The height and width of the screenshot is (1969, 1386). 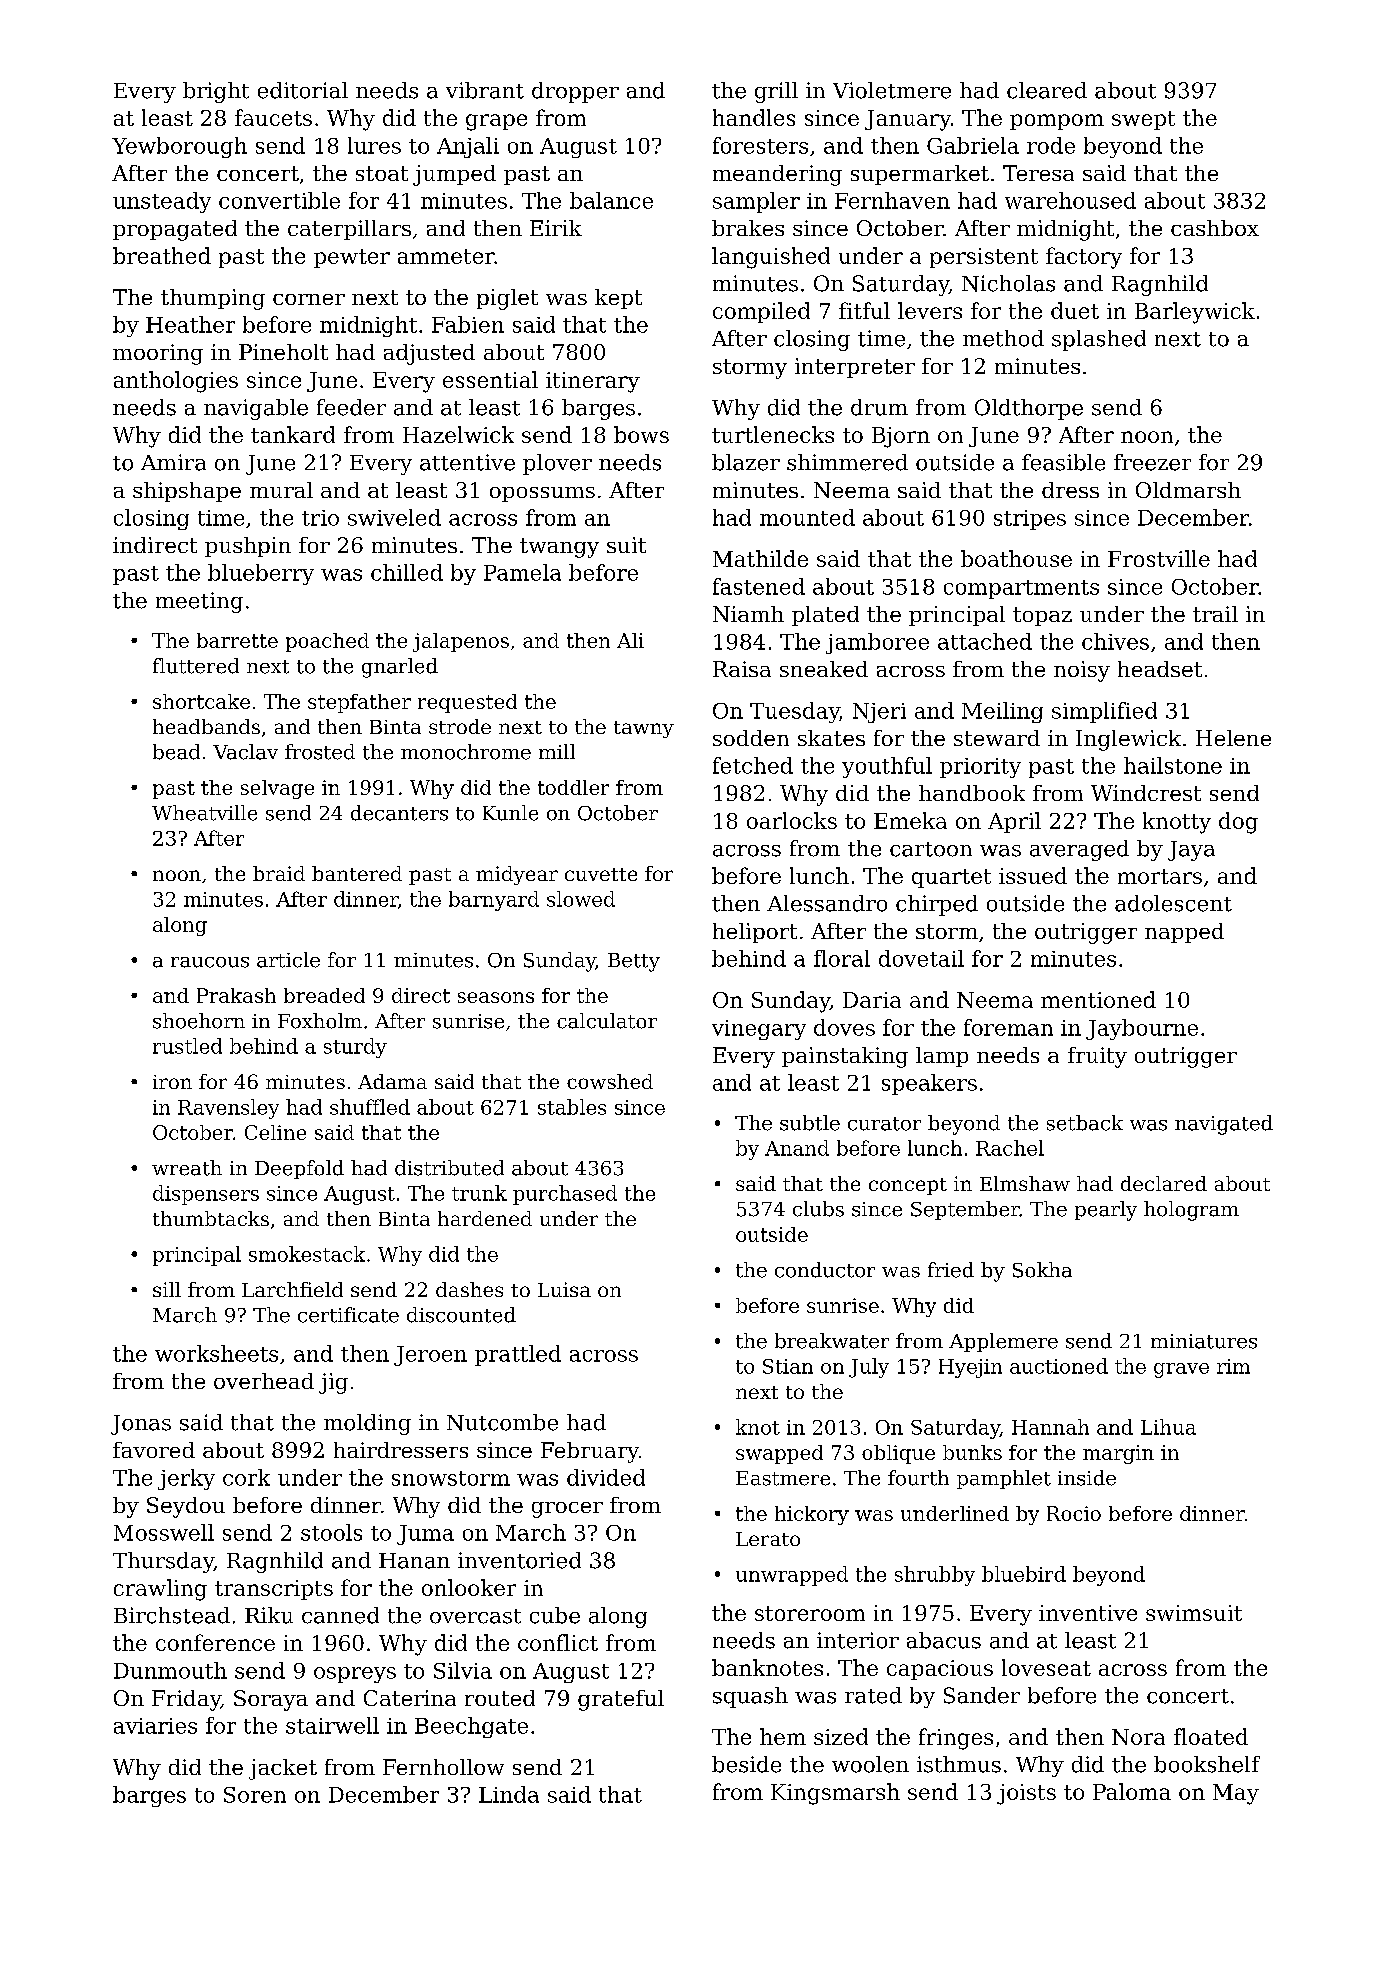 What do you see at coordinates (187, 1046) in the screenshot?
I see `rustled` at bounding box center [187, 1046].
